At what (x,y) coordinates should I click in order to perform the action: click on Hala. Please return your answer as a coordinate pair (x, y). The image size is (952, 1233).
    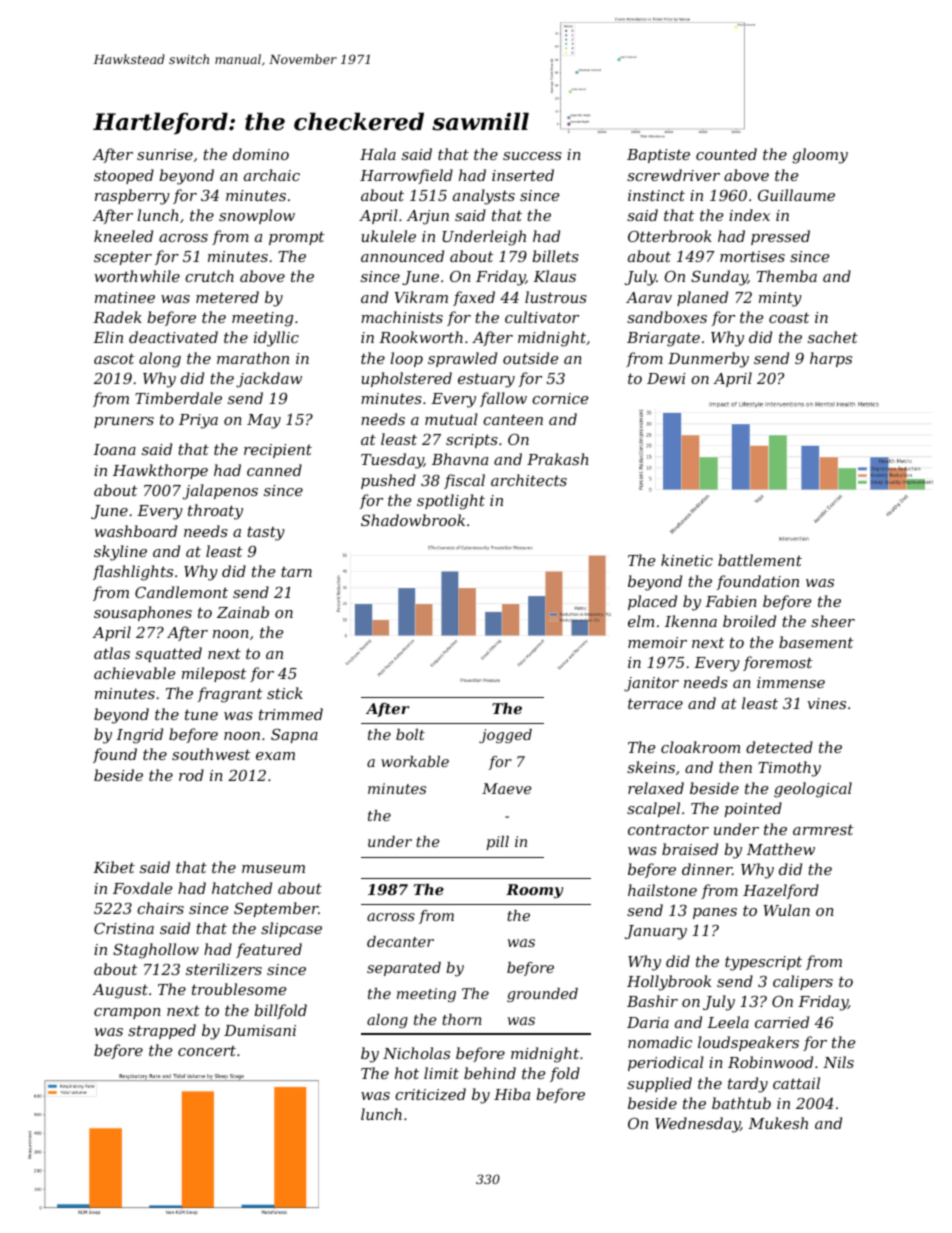
    Looking at the image, I should click on (378, 154).
